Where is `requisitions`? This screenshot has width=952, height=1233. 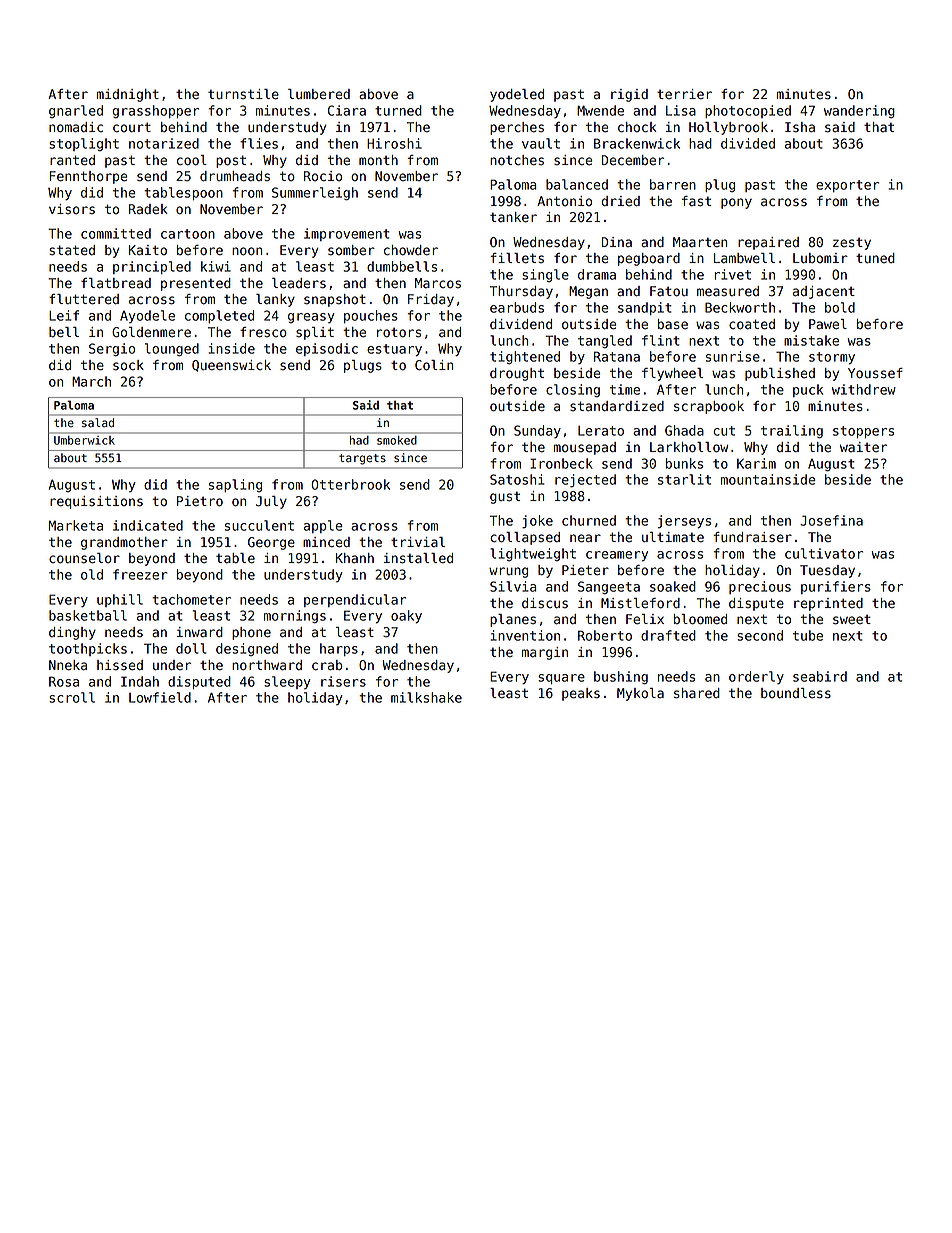
requisitions is located at coordinates (96, 502).
